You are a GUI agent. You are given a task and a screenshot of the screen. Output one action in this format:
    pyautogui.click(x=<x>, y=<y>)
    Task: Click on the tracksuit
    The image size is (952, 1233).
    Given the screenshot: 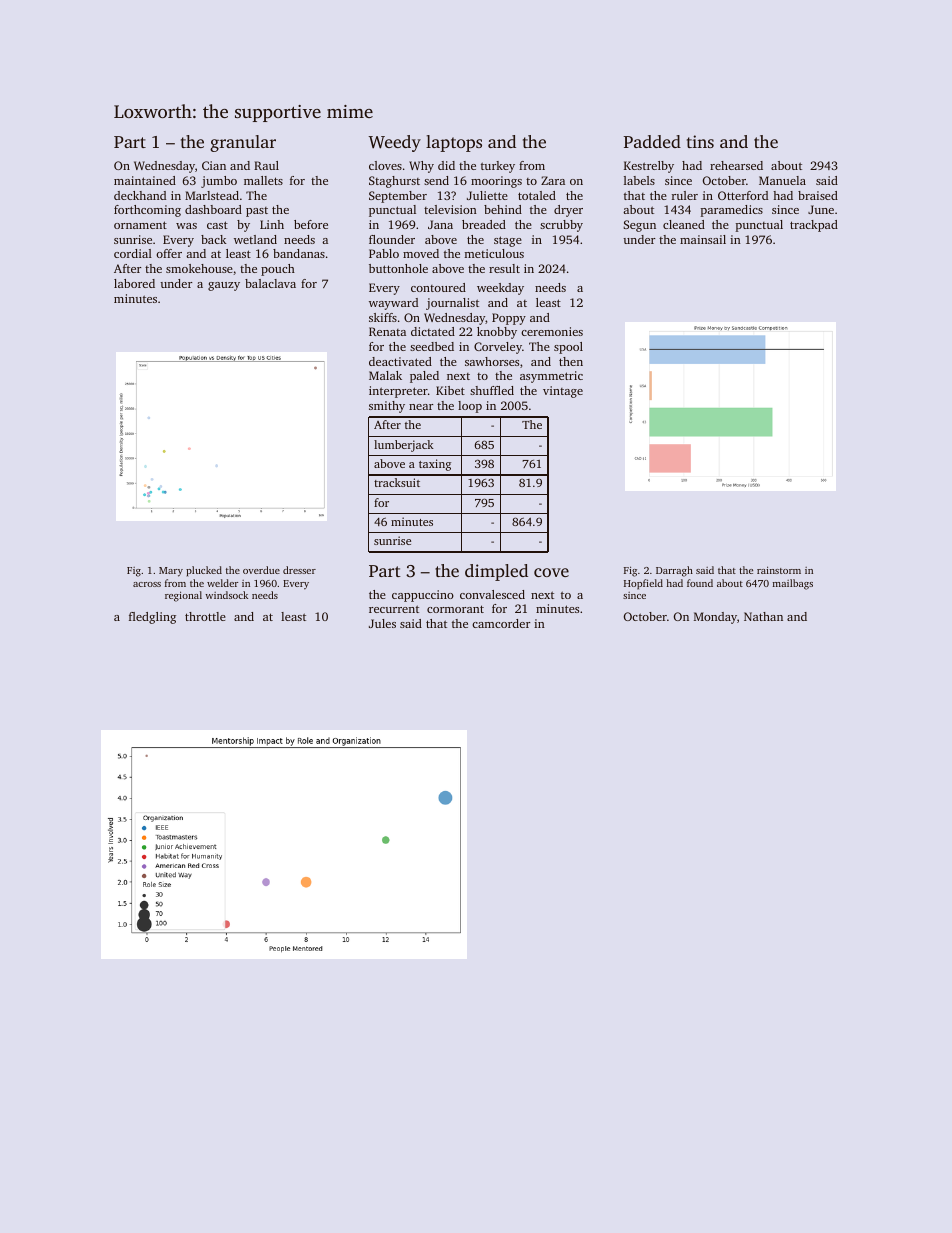 What is the action you would take?
    pyautogui.click(x=397, y=482)
